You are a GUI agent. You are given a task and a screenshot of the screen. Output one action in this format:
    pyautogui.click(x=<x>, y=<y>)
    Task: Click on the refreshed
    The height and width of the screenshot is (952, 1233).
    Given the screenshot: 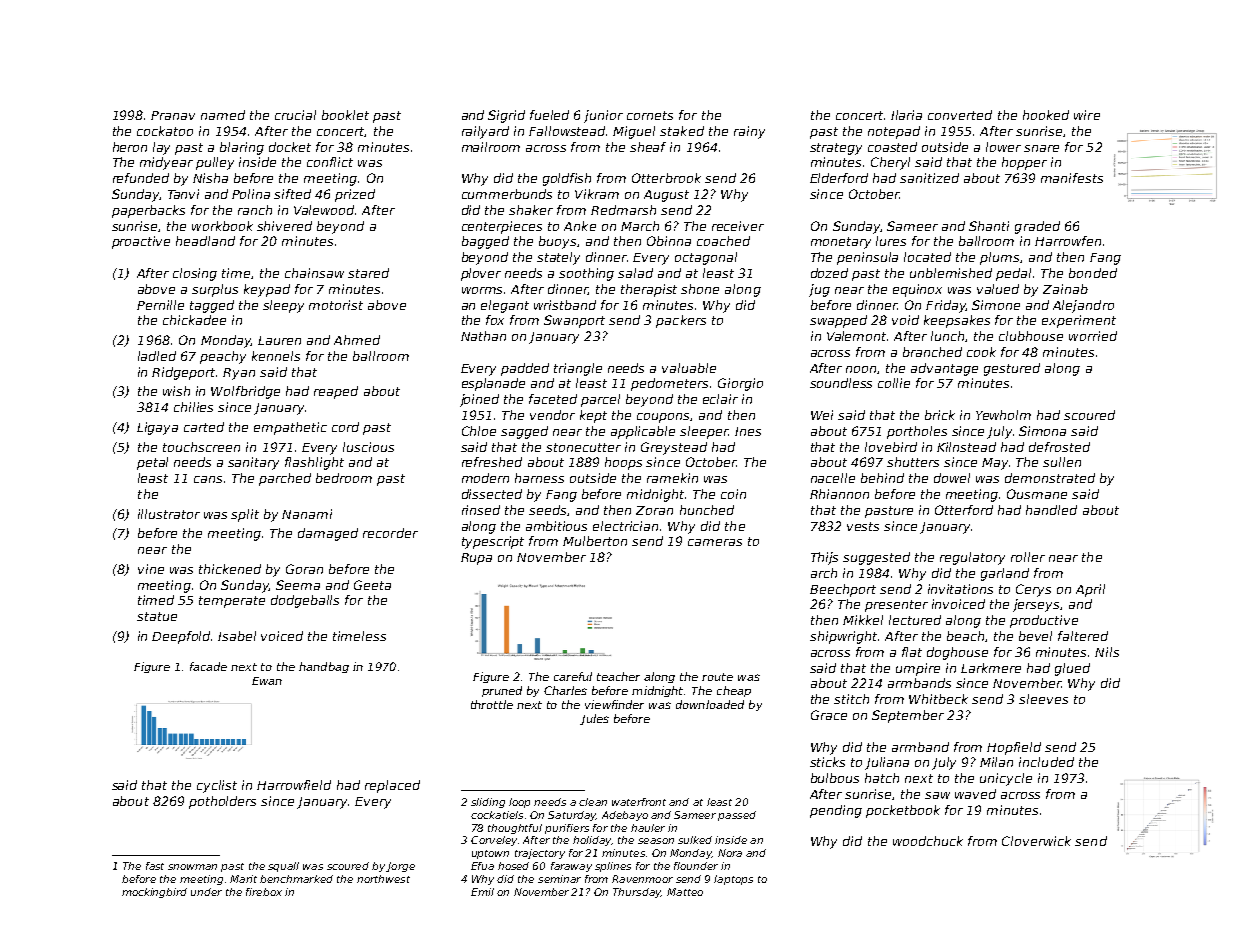 What is the action you would take?
    pyautogui.click(x=492, y=462)
